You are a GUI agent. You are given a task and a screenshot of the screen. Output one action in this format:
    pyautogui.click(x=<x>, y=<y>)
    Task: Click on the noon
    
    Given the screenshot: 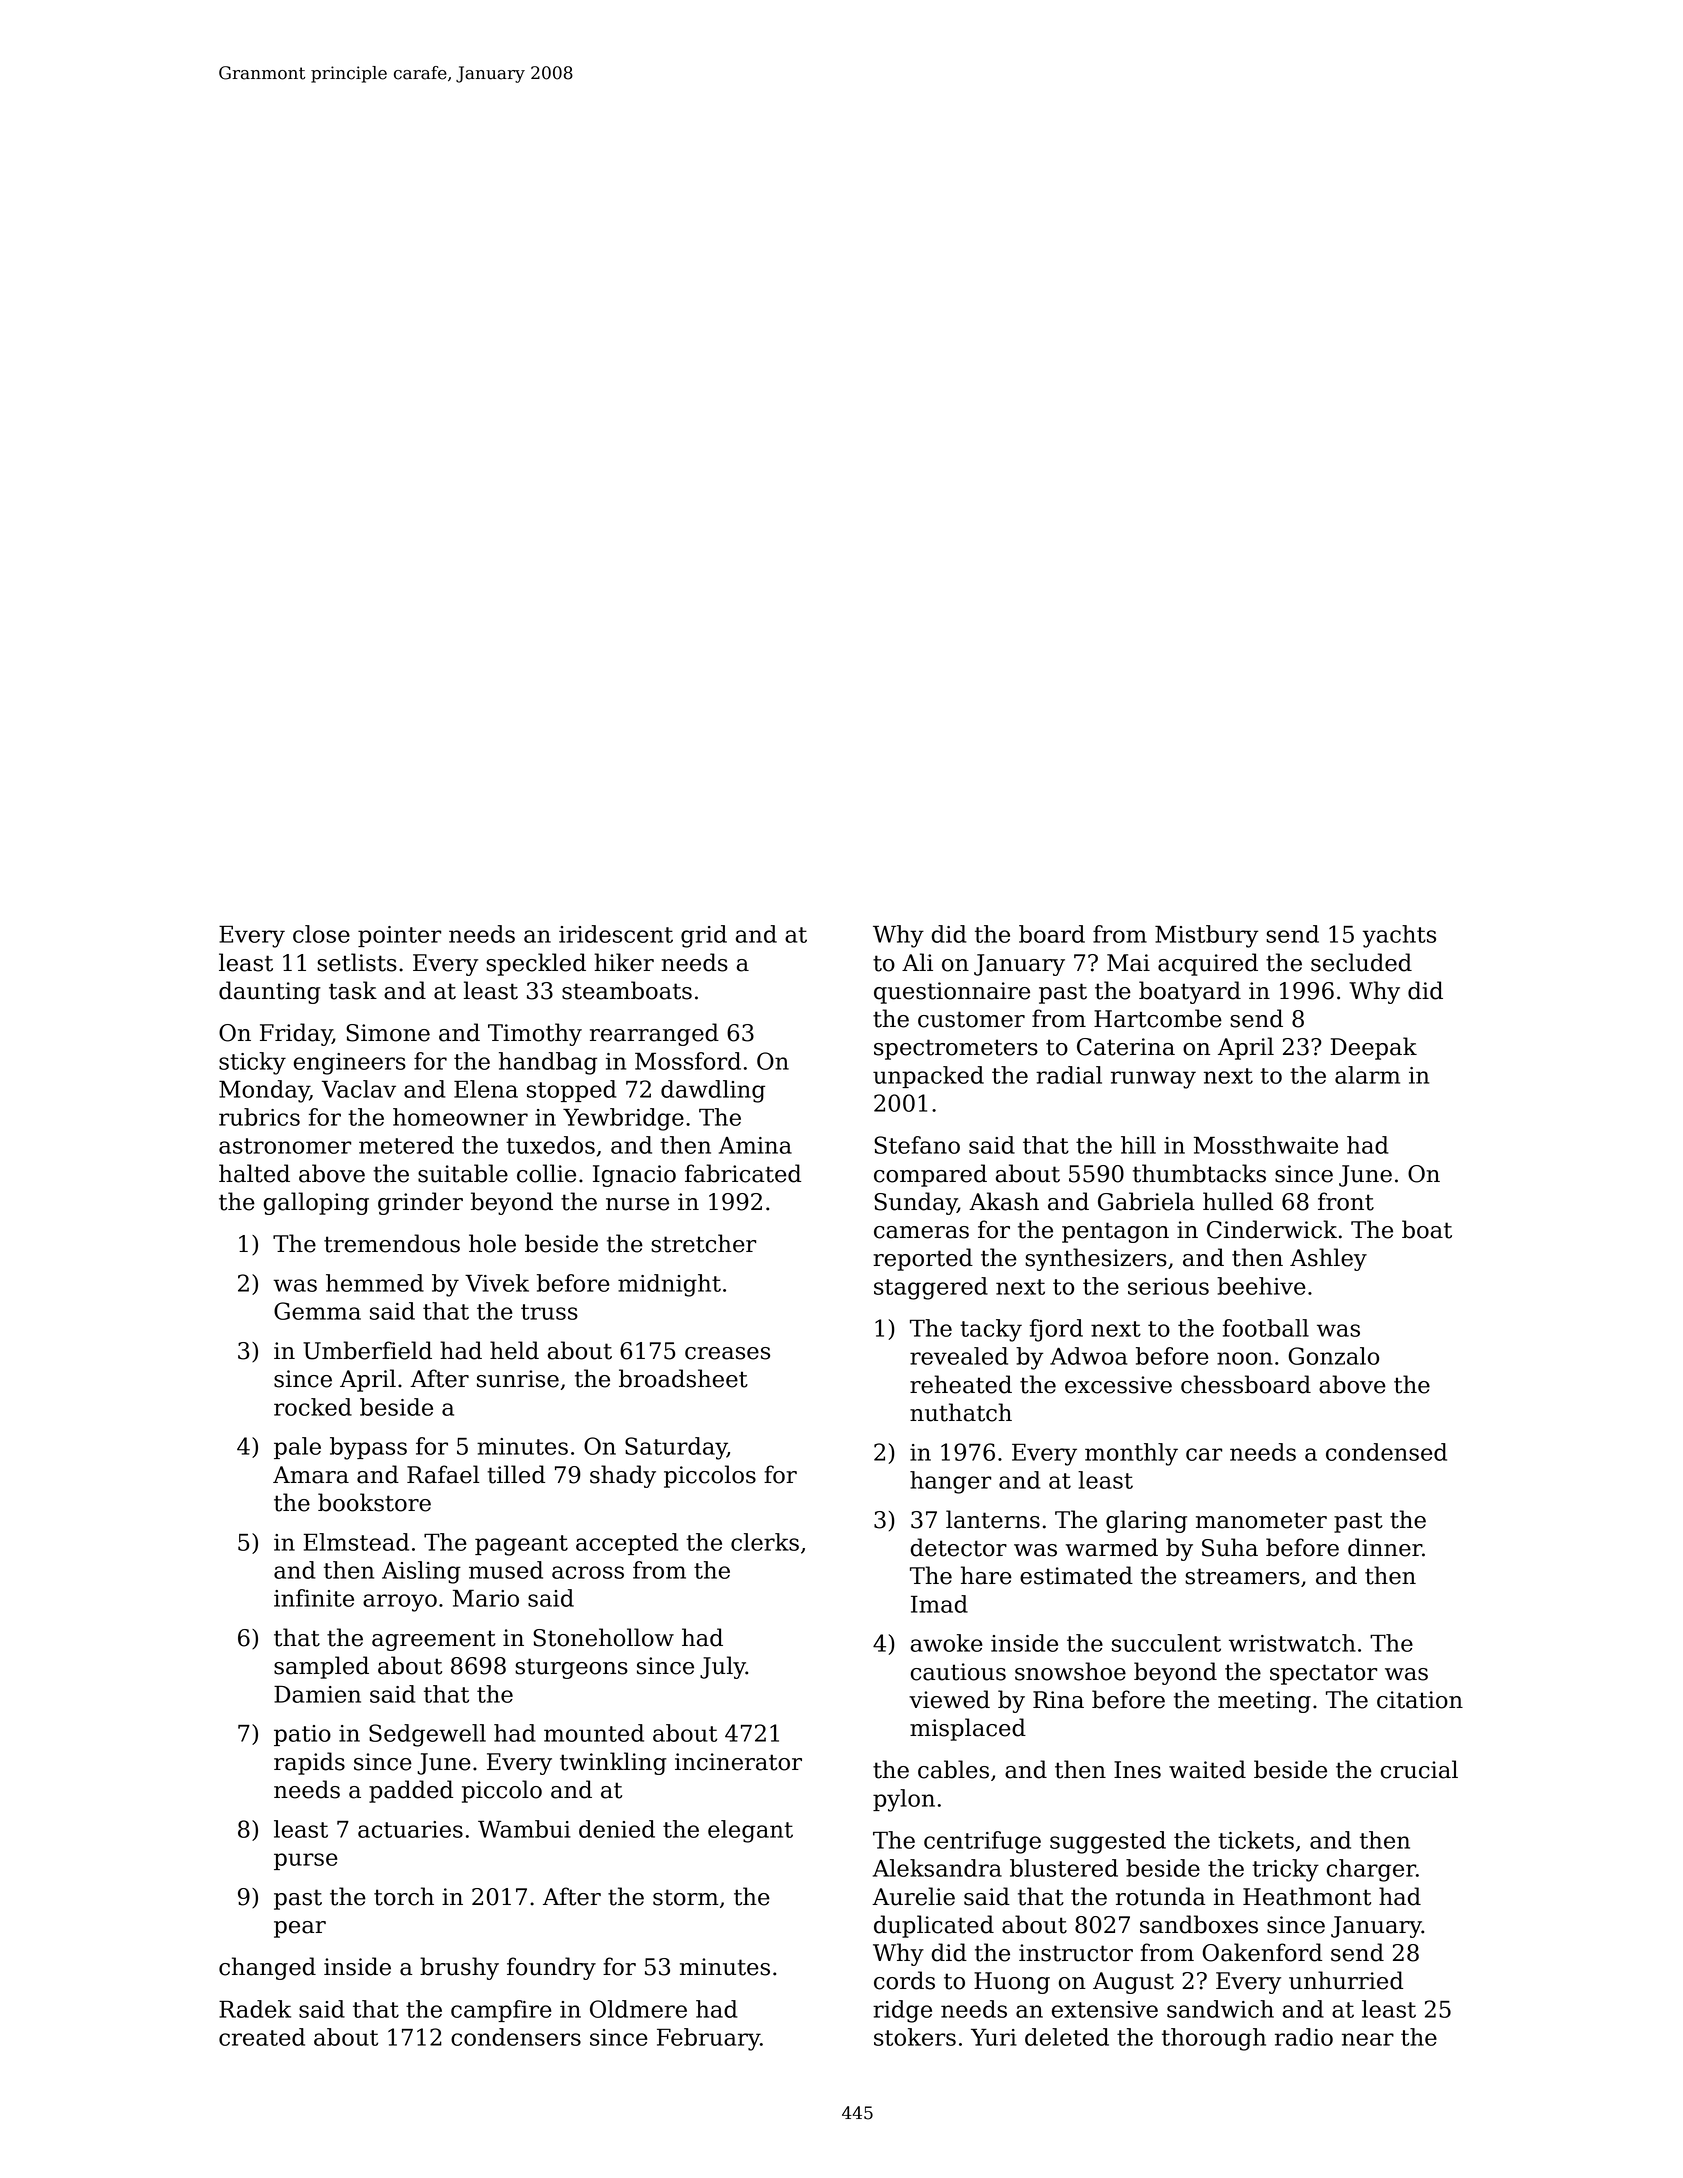 What is the action you would take?
    pyautogui.click(x=1245, y=1358)
